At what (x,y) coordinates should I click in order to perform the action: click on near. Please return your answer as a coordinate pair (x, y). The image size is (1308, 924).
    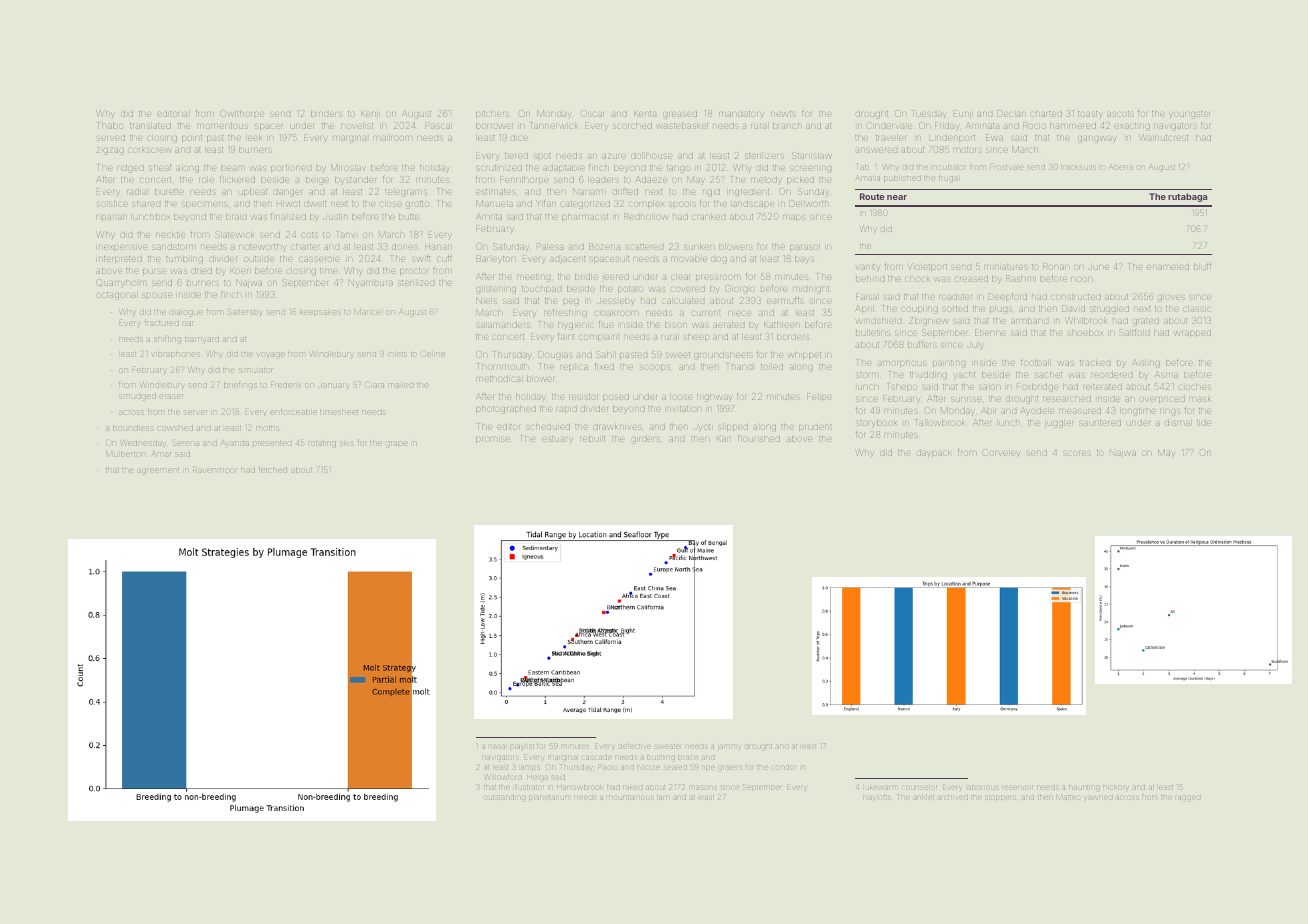
    Looking at the image, I should click on (897, 197).
